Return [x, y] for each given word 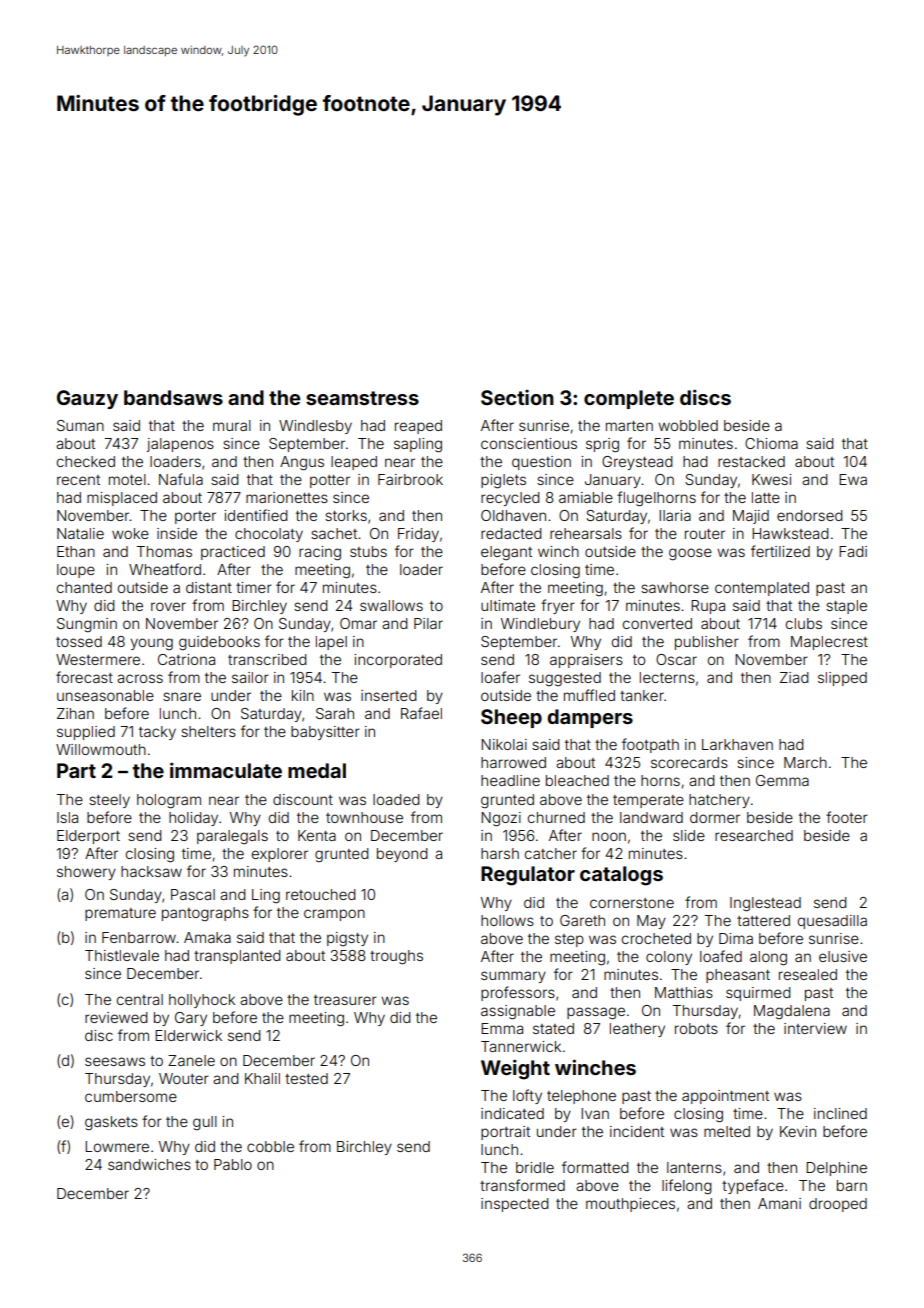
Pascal [193, 894]
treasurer [345, 1000]
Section [517, 397]
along [768, 958]
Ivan [595, 1113]
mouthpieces [630, 1205]
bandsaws [173, 397]
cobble [270, 1146]
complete [629, 399]
